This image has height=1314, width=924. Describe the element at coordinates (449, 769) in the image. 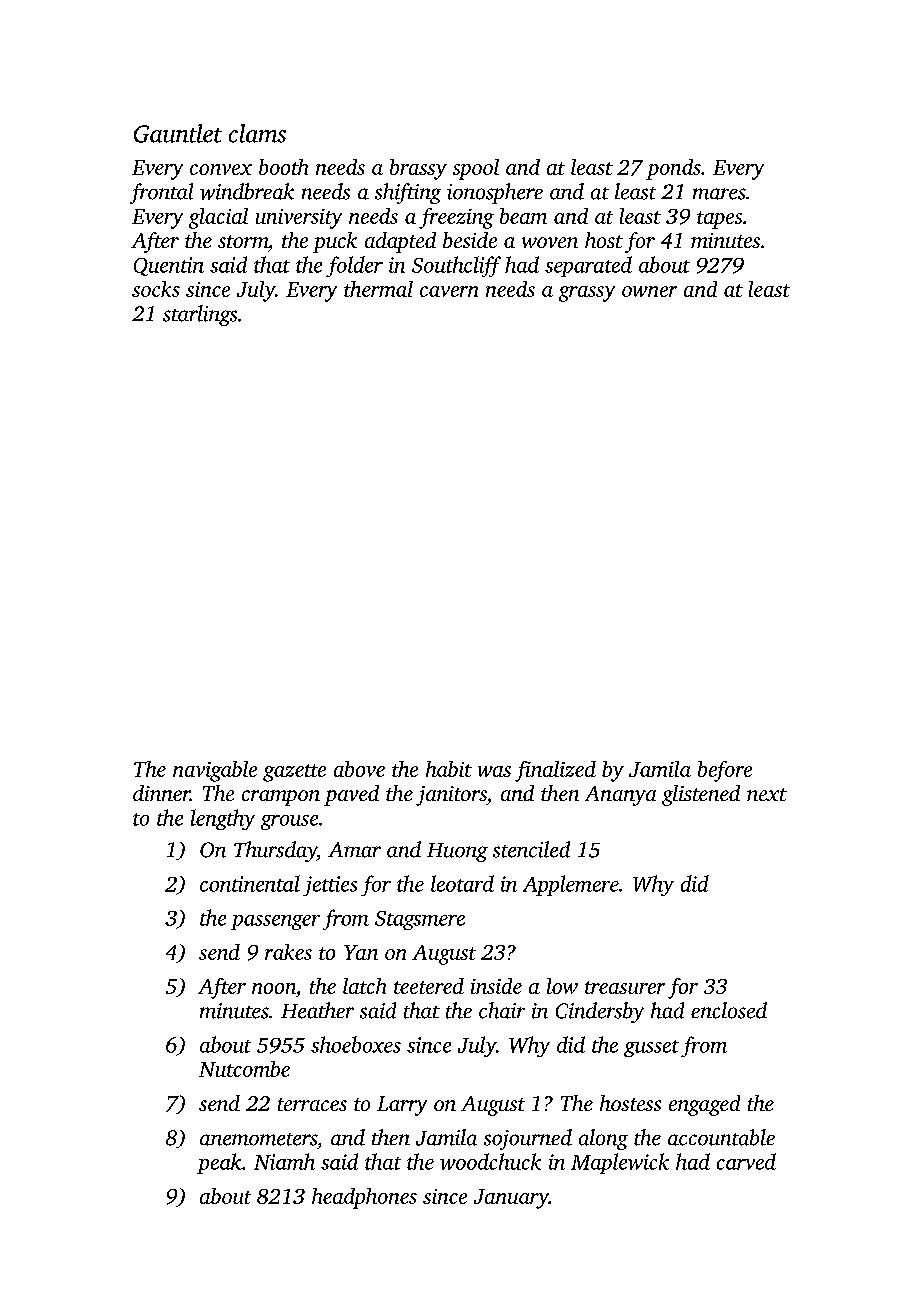

I see `habit` at that location.
